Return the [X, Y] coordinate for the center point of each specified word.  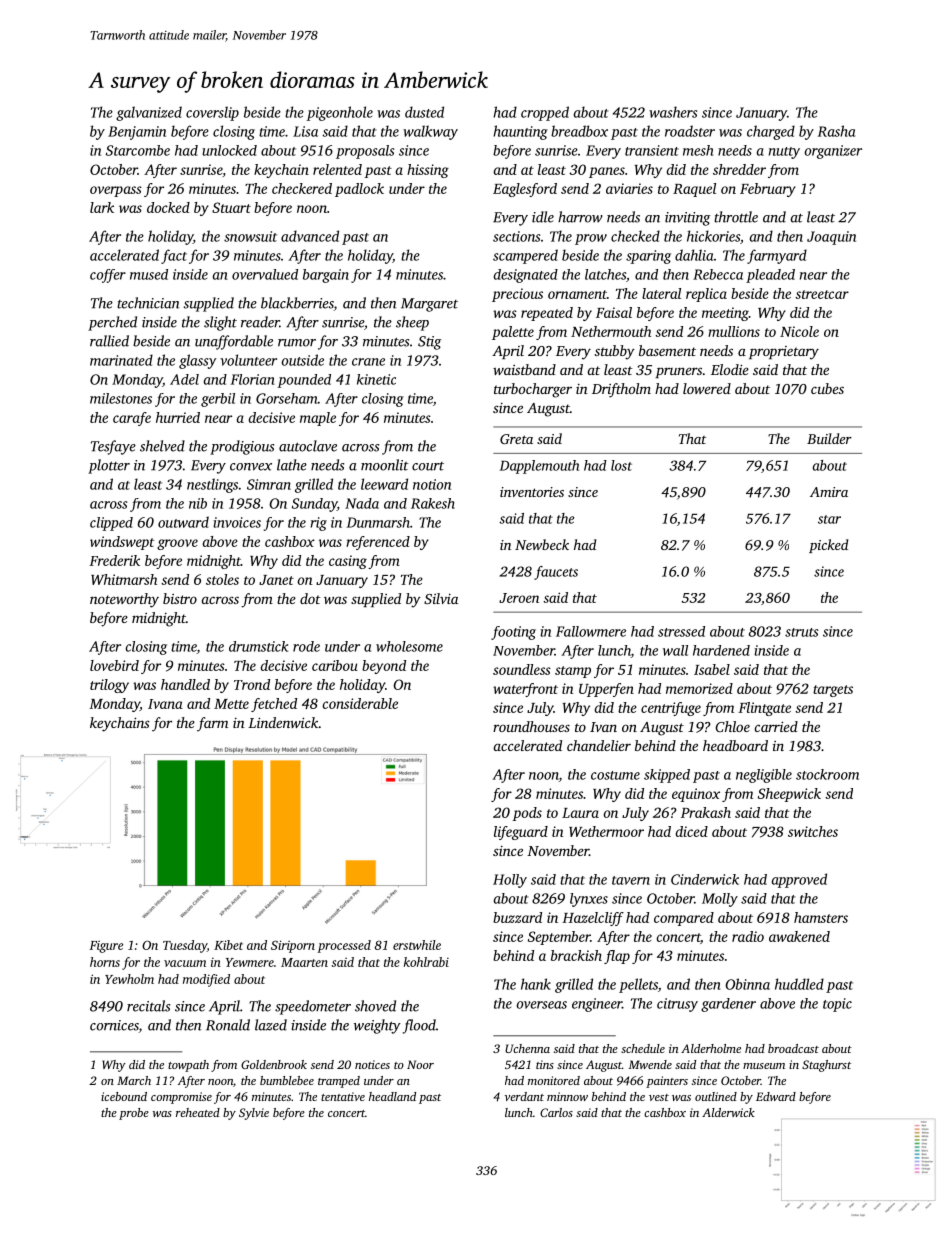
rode [306, 646]
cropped [545, 113]
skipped [667, 776]
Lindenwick [283, 722]
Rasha [836, 131]
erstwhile [417, 945]
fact [174, 256]
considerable [360, 703]
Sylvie [254, 1114]
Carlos [556, 1112]
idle [543, 217]
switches [813, 831]
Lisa [305, 131]
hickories [713, 236]
